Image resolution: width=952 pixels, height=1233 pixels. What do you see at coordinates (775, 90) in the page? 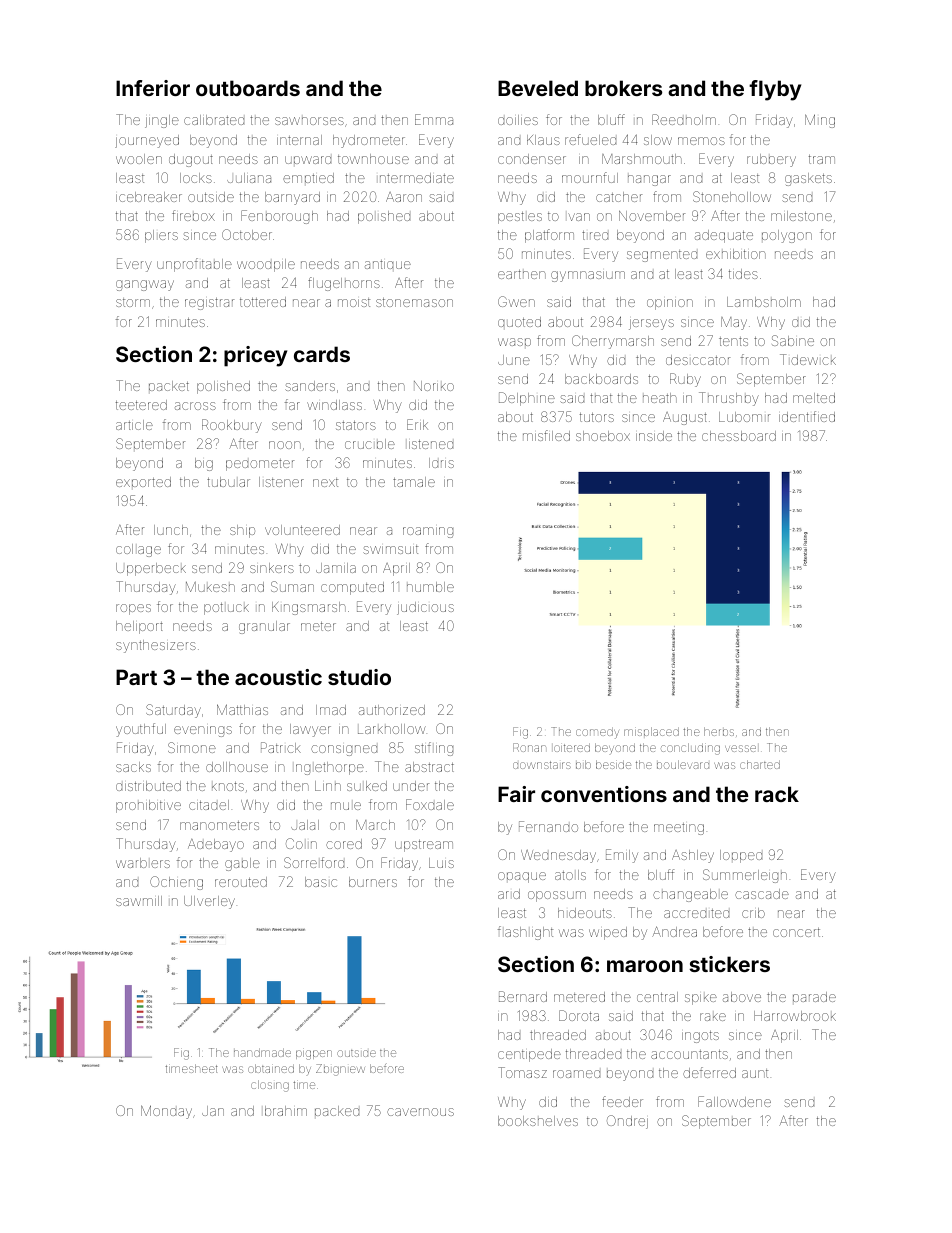
I see `flyby` at bounding box center [775, 90].
